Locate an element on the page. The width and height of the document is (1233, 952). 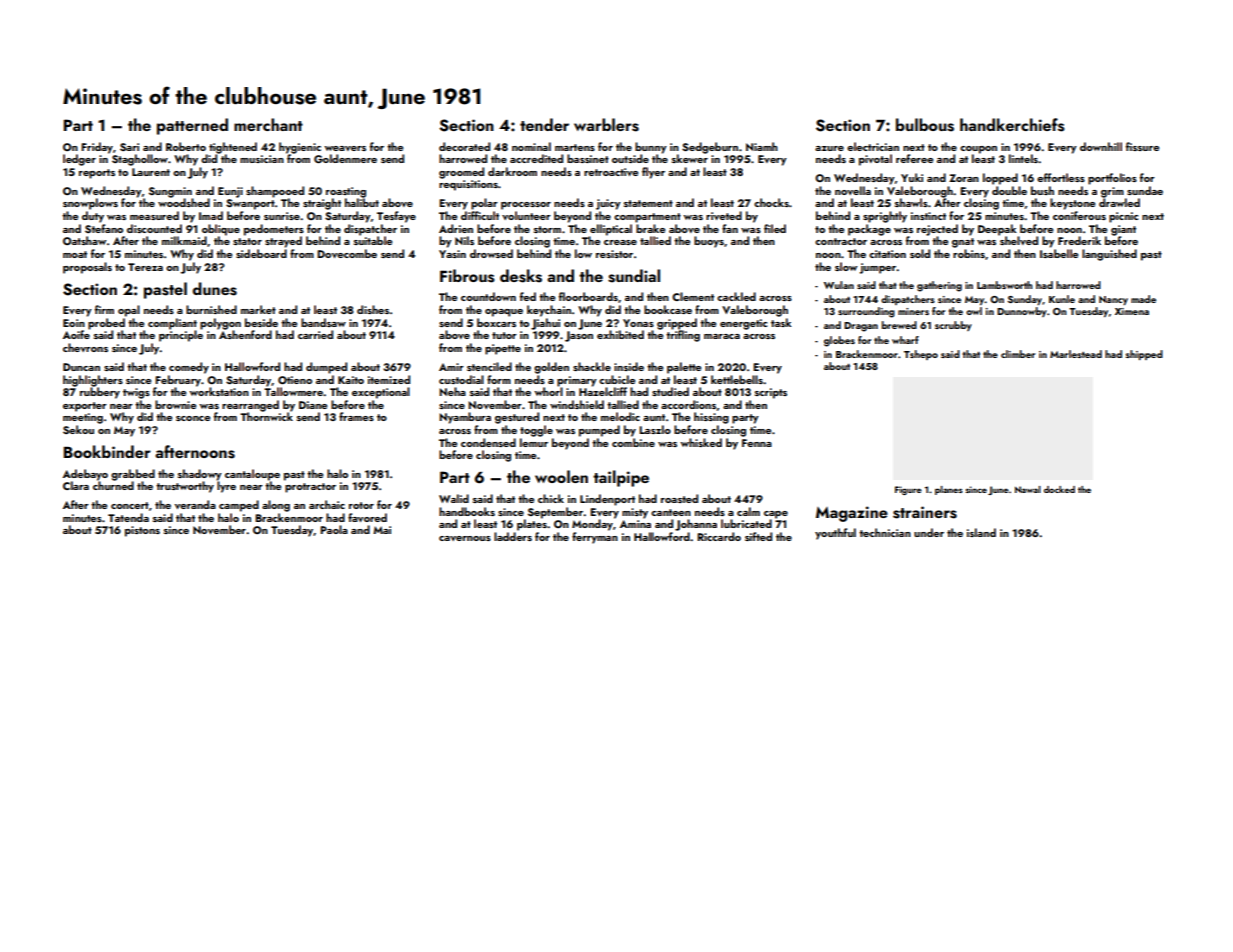
scripts is located at coordinates (771, 393).
